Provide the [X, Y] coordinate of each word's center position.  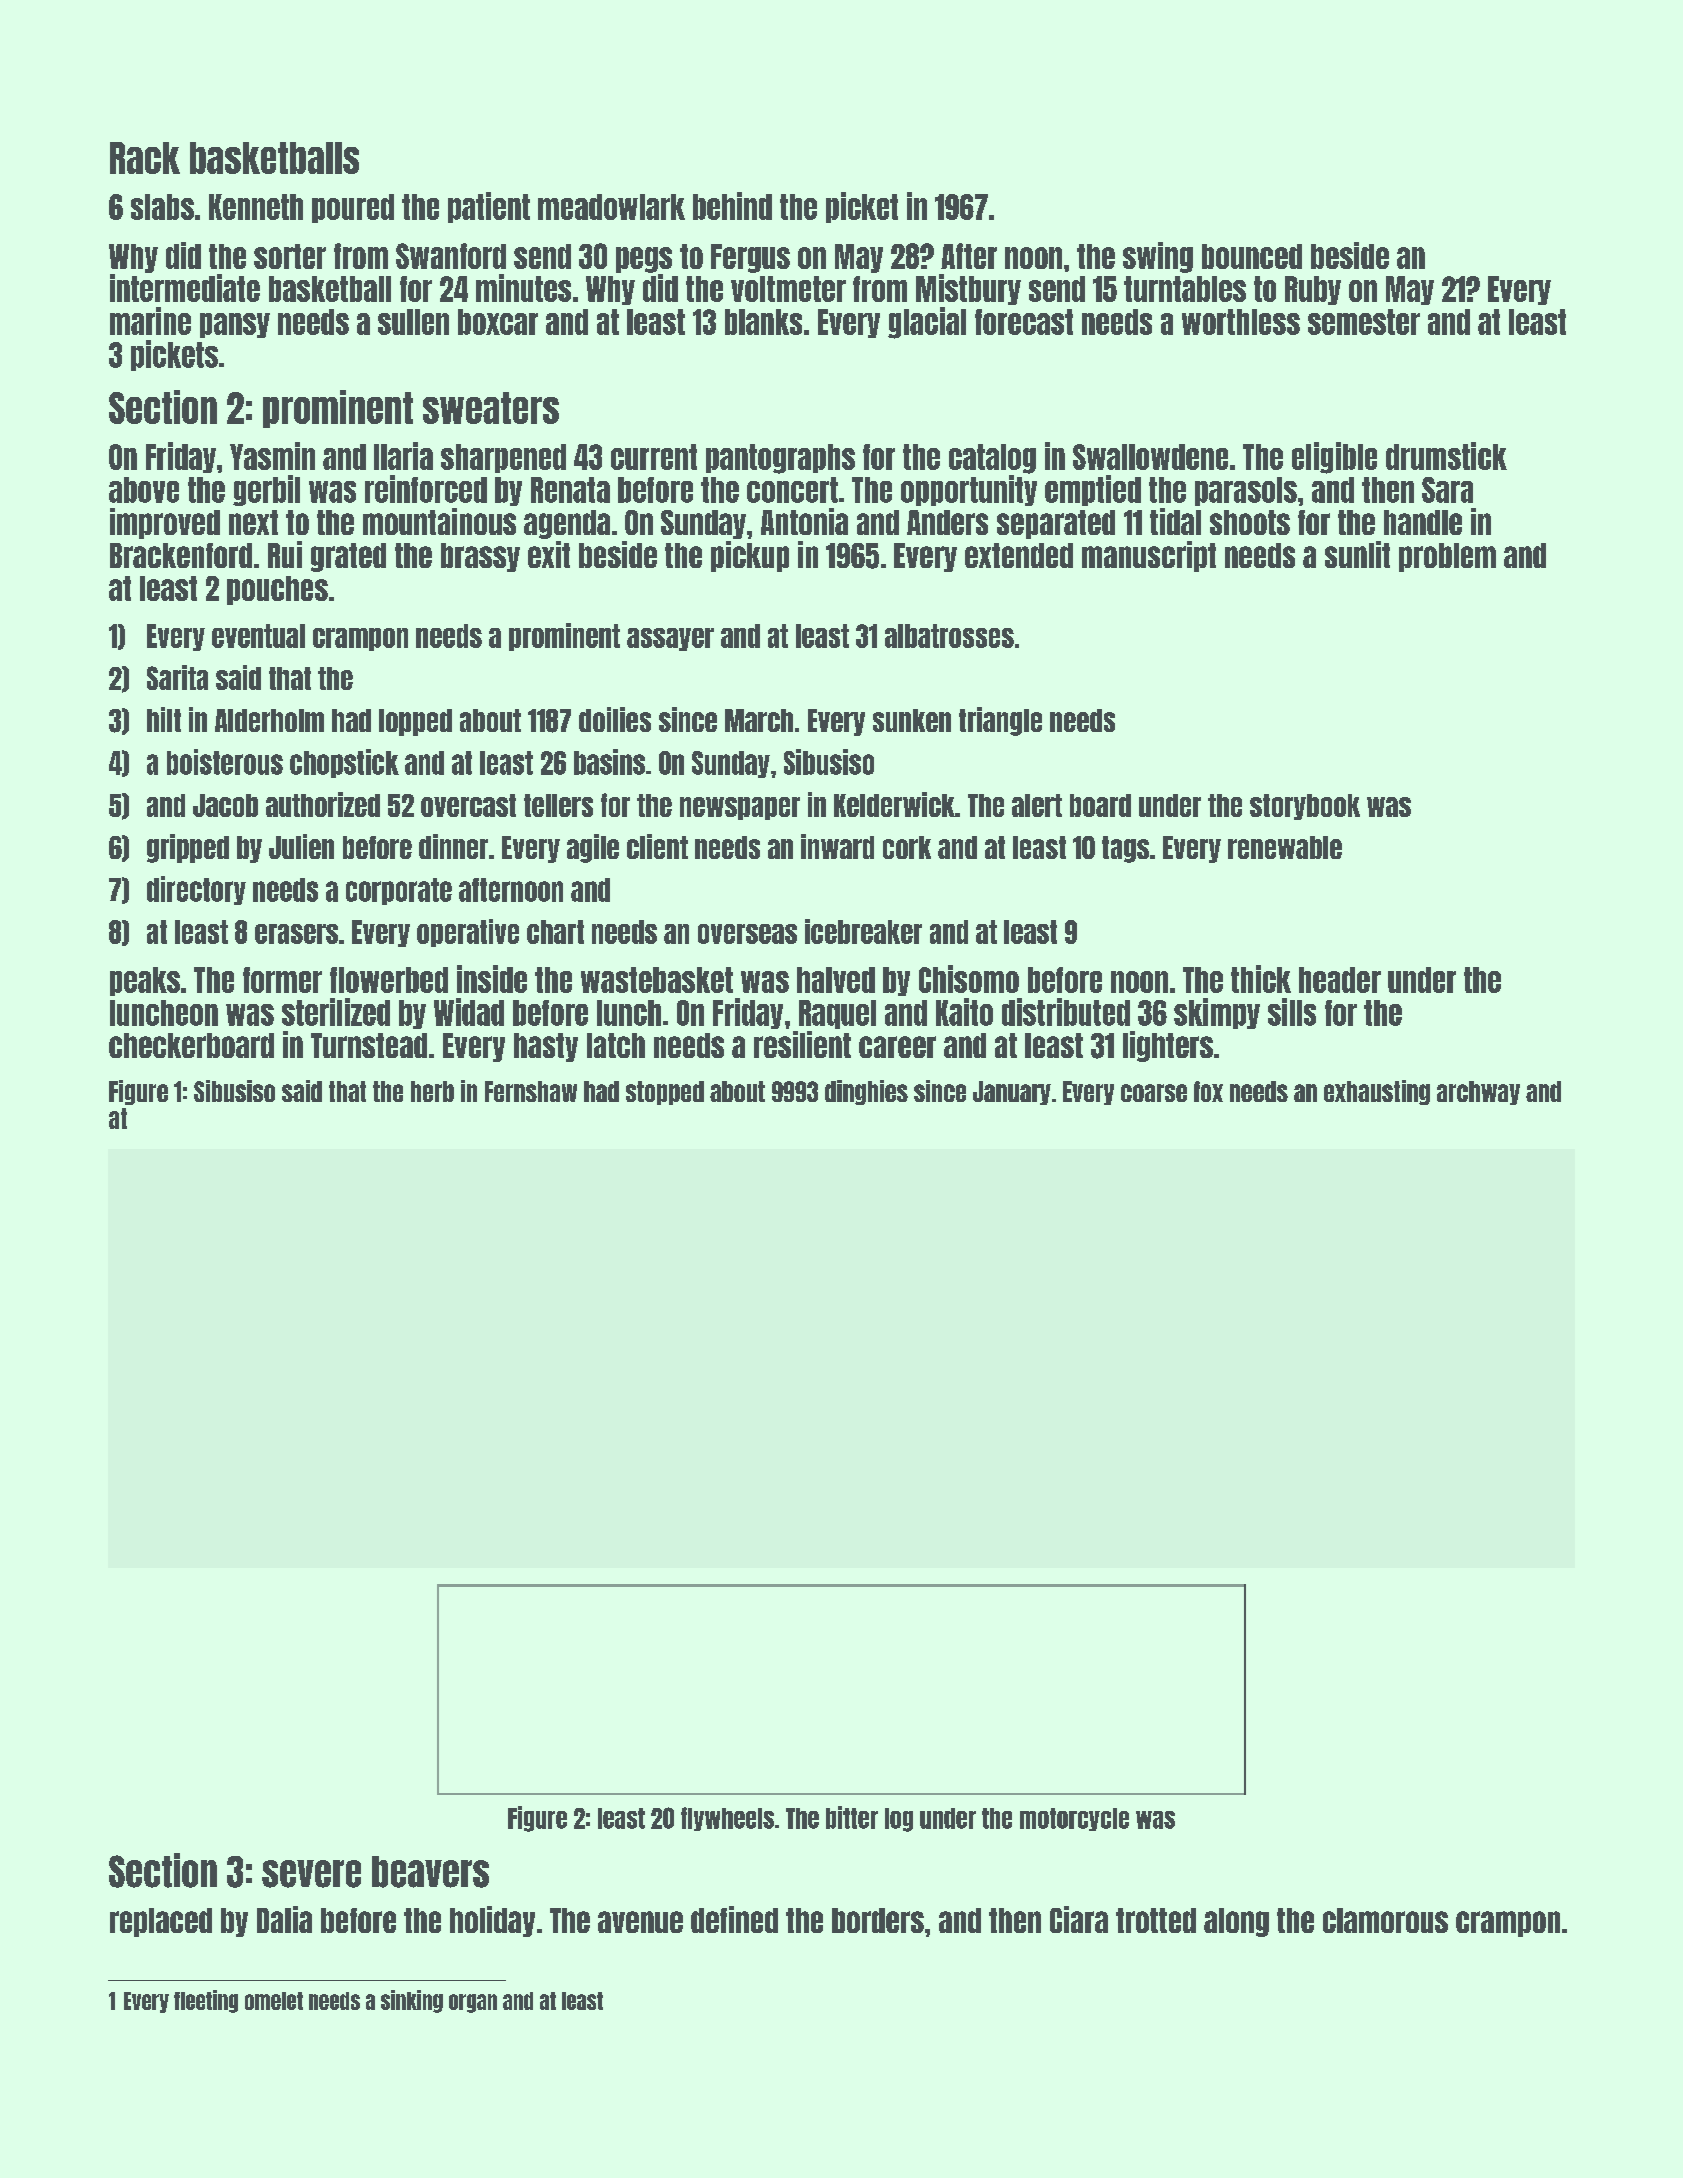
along [1236, 1922]
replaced [161, 1922]
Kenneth [256, 207]
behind [732, 206]
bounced [1252, 256]
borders [878, 1920]
